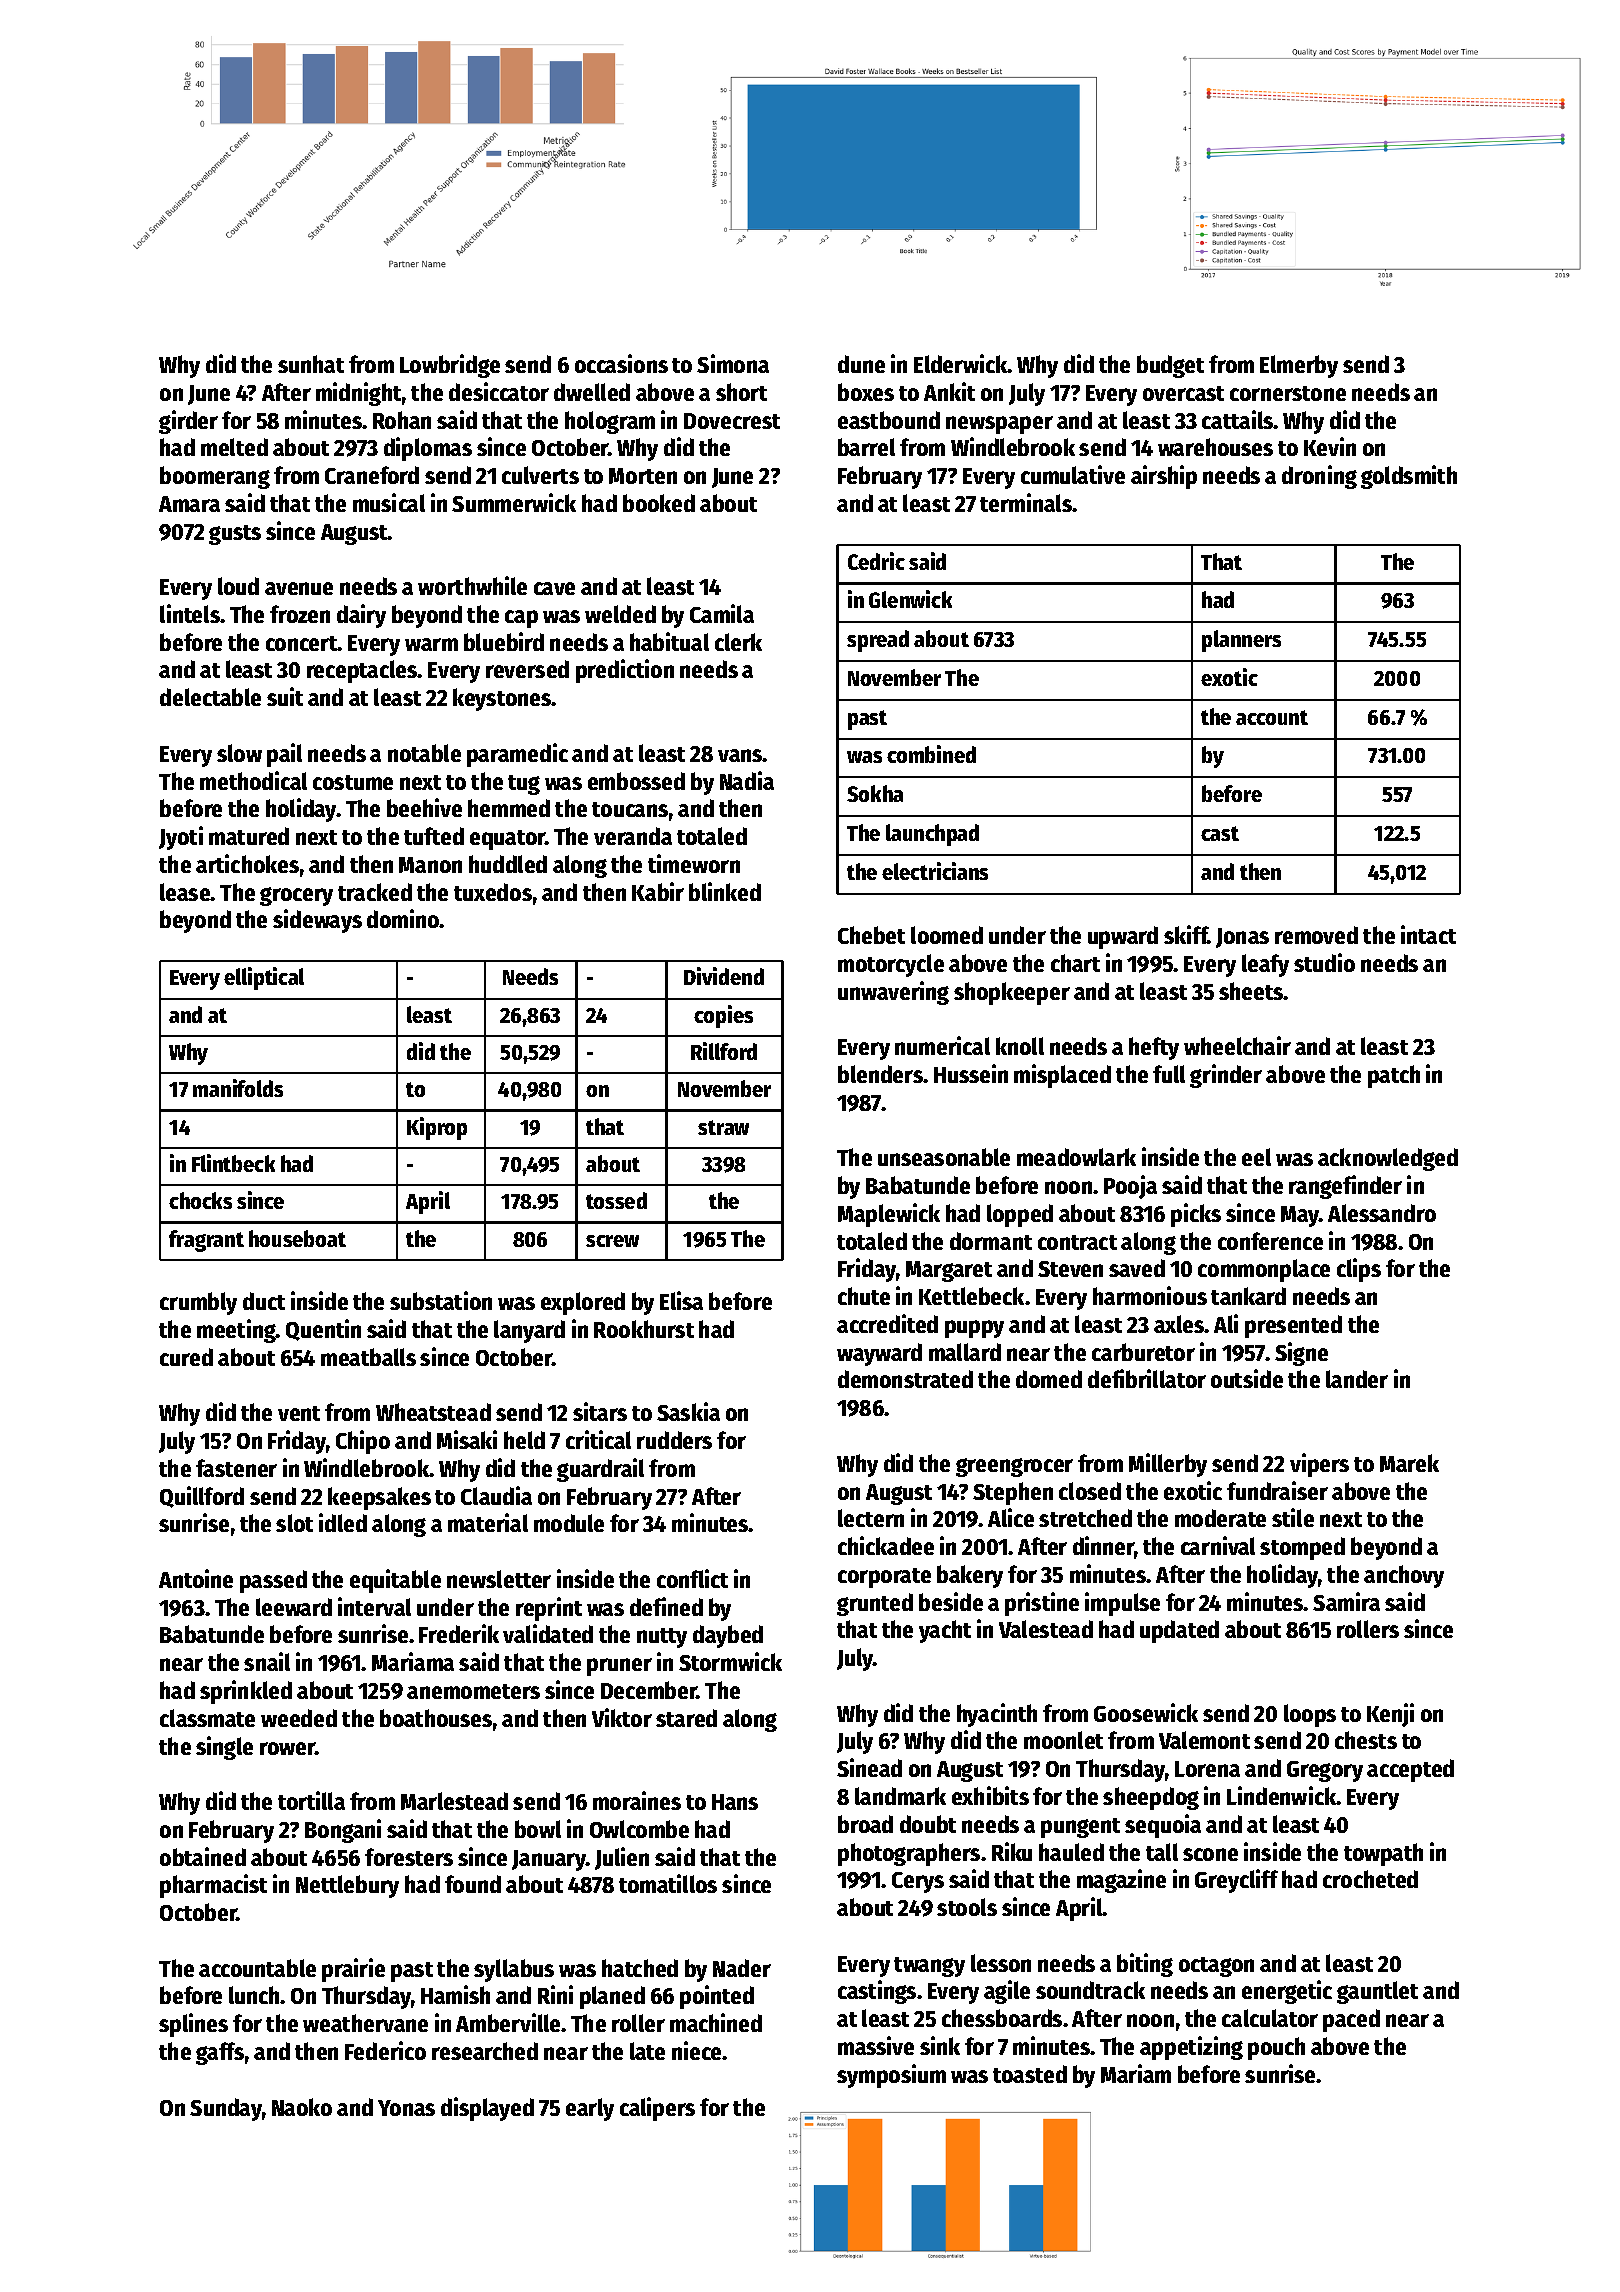 The image size is (1620, 2292). What do you see at coordinates (1276, 2048) in the screenshot?
I see `pouch` at bounding box center [1276, 2048].
